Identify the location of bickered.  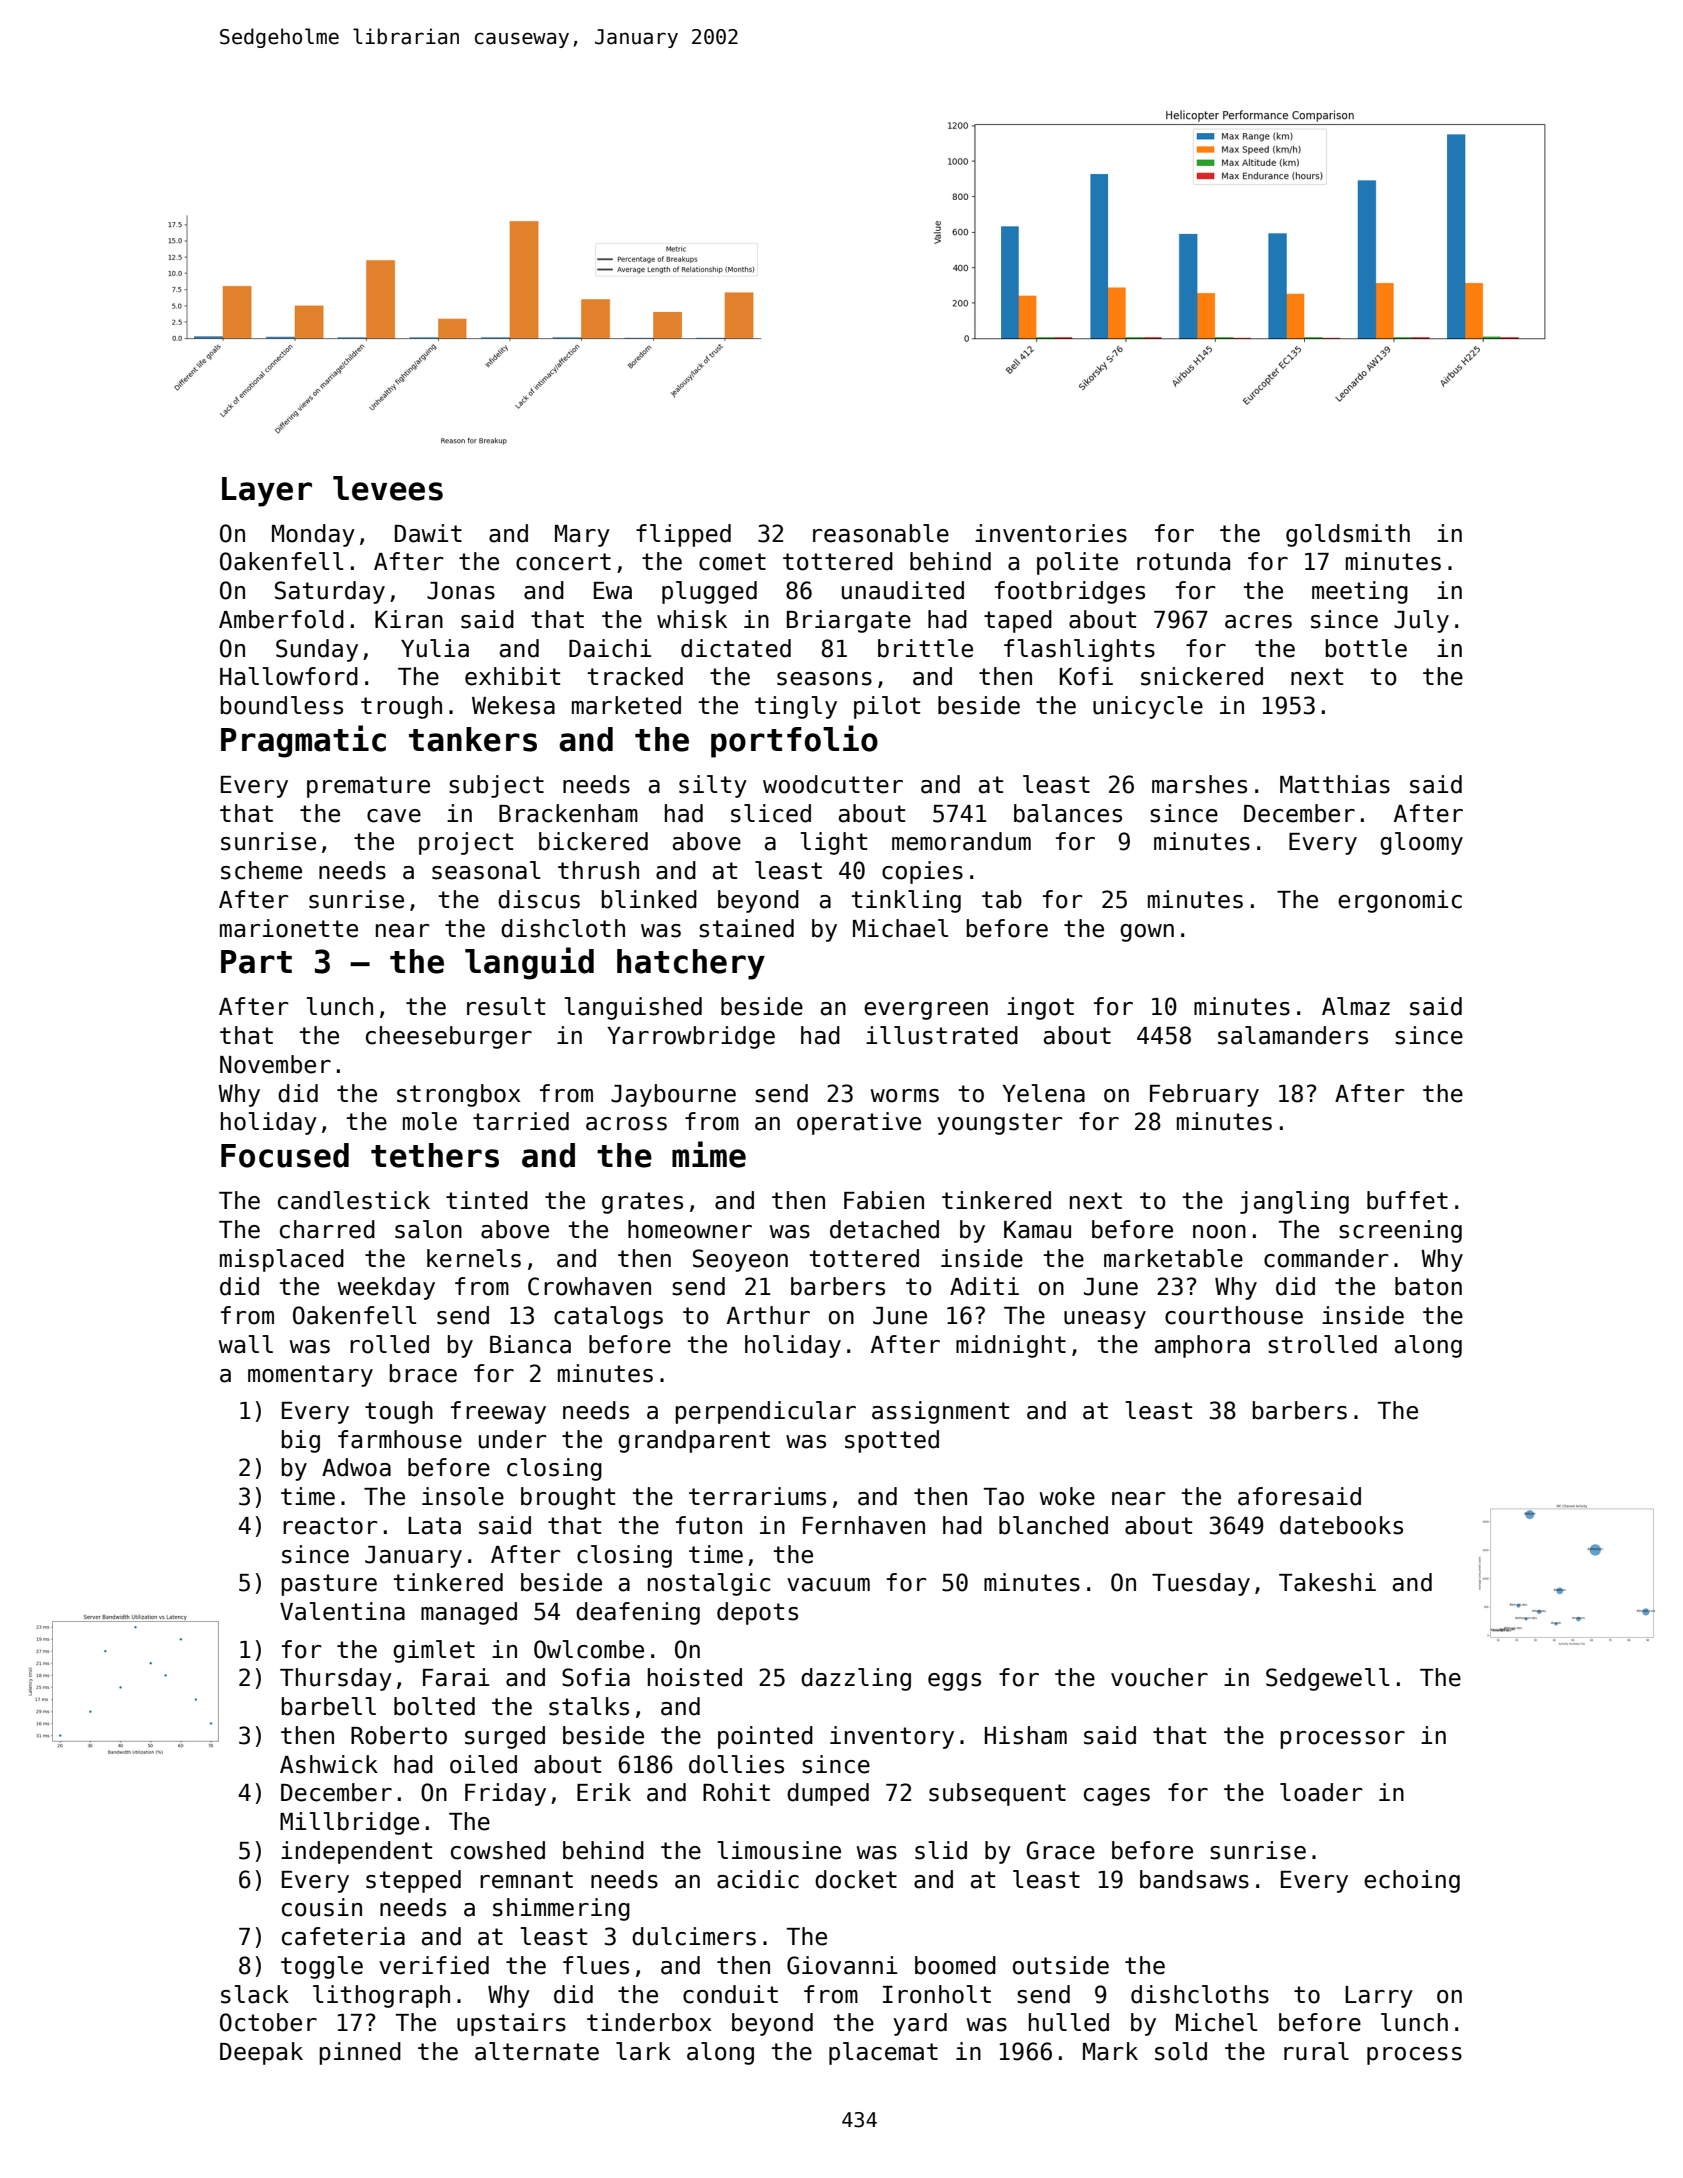
(593, 841).
